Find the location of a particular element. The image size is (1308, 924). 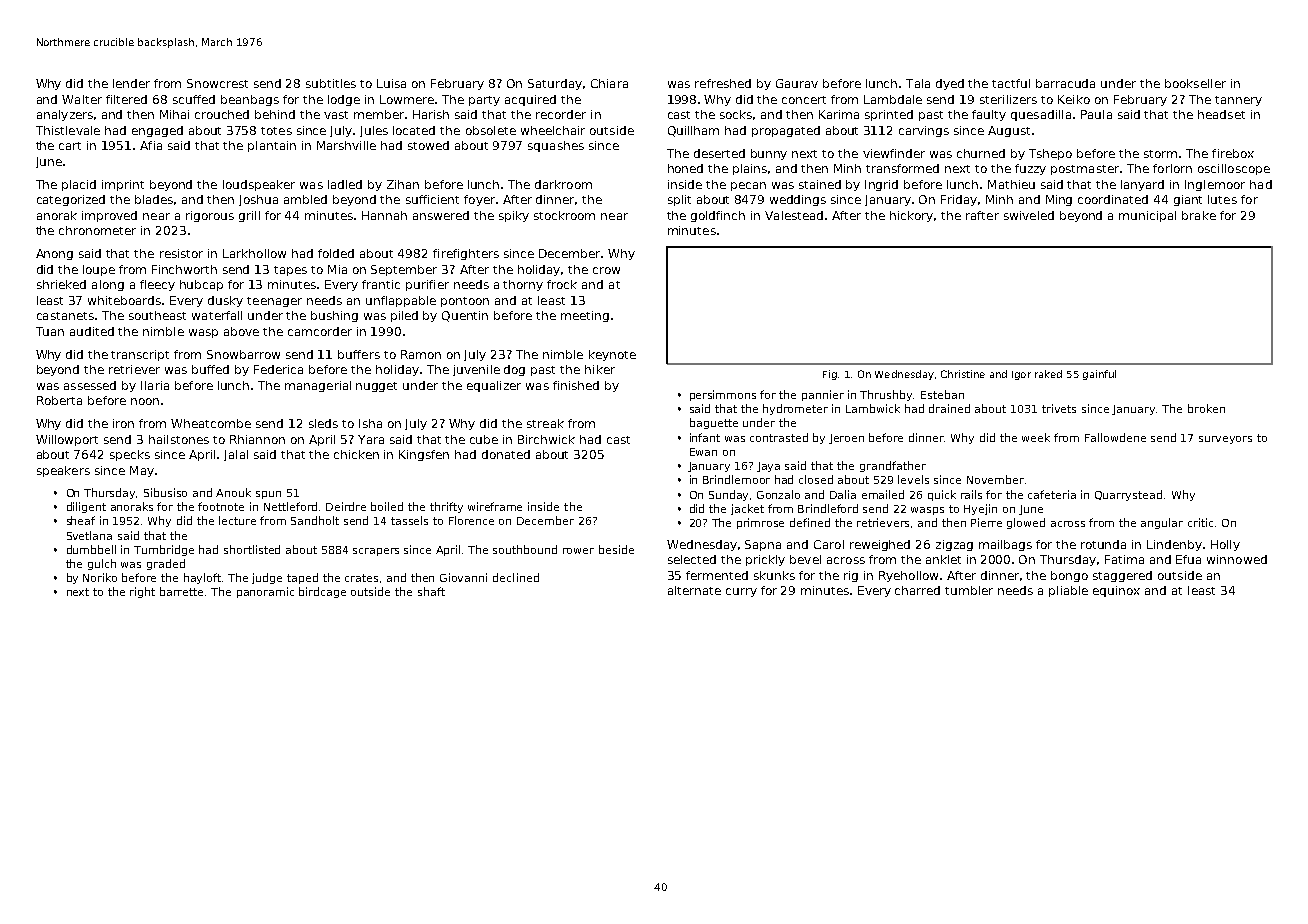

alternate is located at coordinates (694, 590).
